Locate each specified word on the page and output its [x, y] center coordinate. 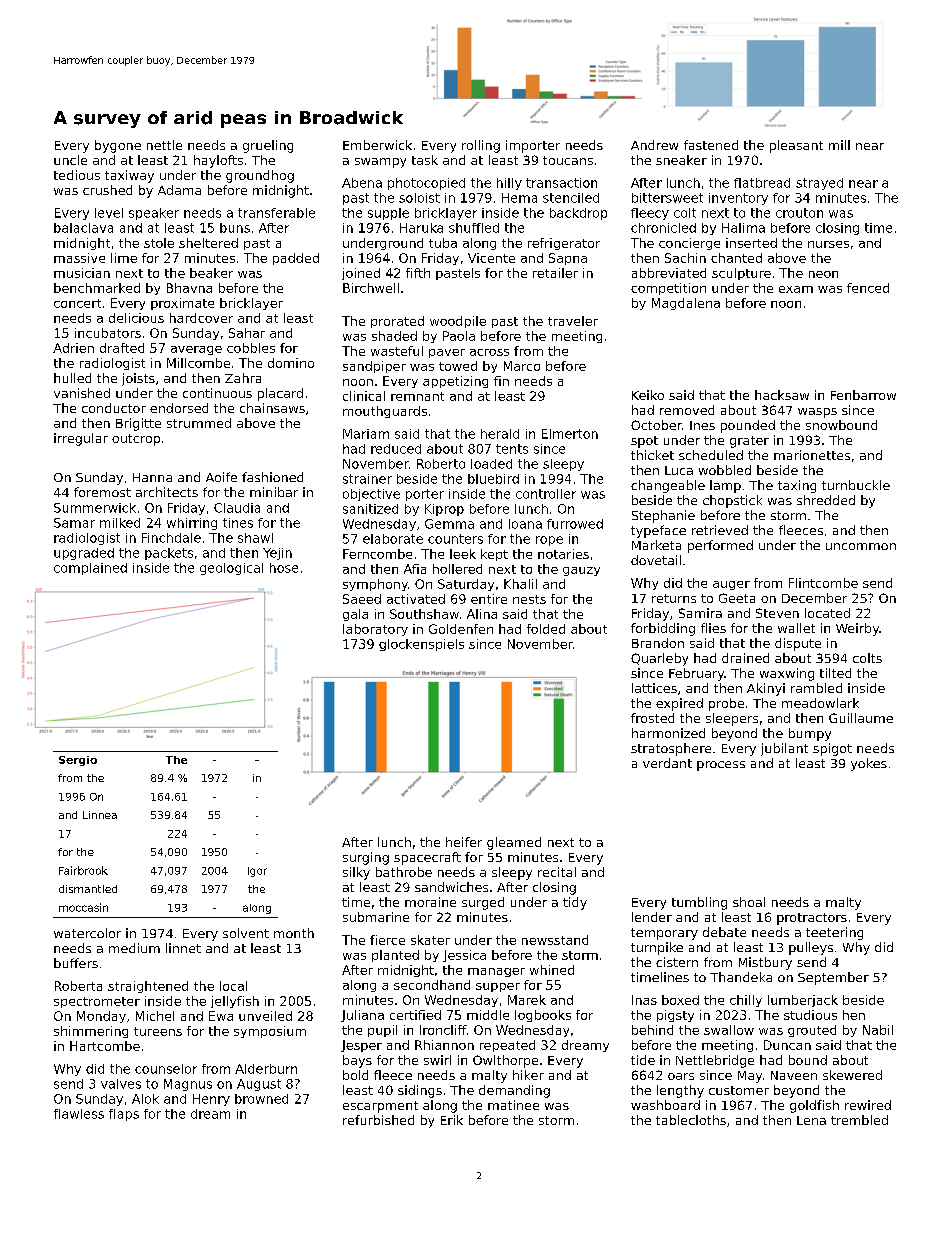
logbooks [543, 1016]
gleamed [514, 843]
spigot [832, 749]
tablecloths [691, 1120]
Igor [257, 872]
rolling [481, 146]
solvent [246, 933]
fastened [711, 145]
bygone [118, 146]
